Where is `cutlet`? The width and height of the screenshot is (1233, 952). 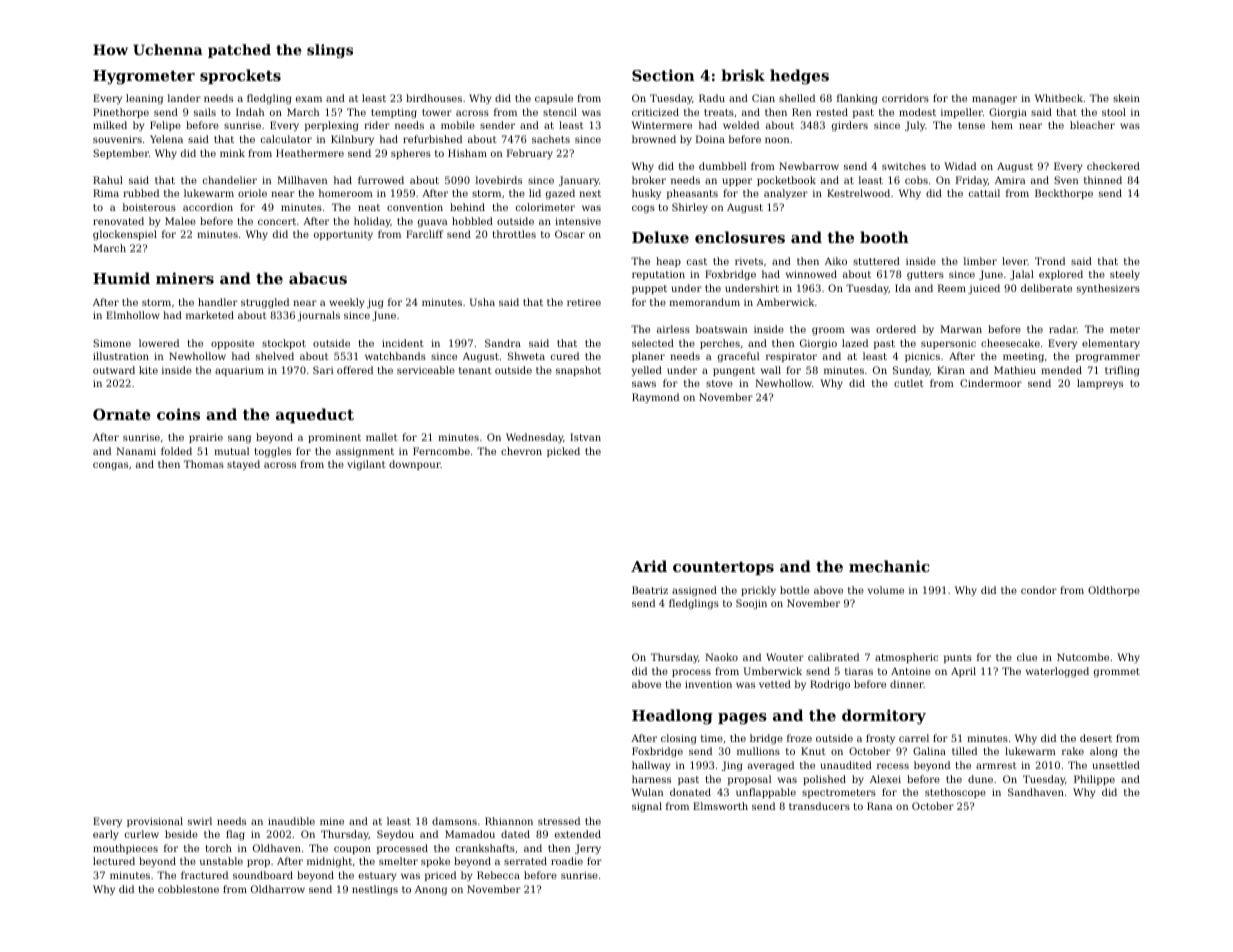 cutlet is located at coordinates (909, 383).
